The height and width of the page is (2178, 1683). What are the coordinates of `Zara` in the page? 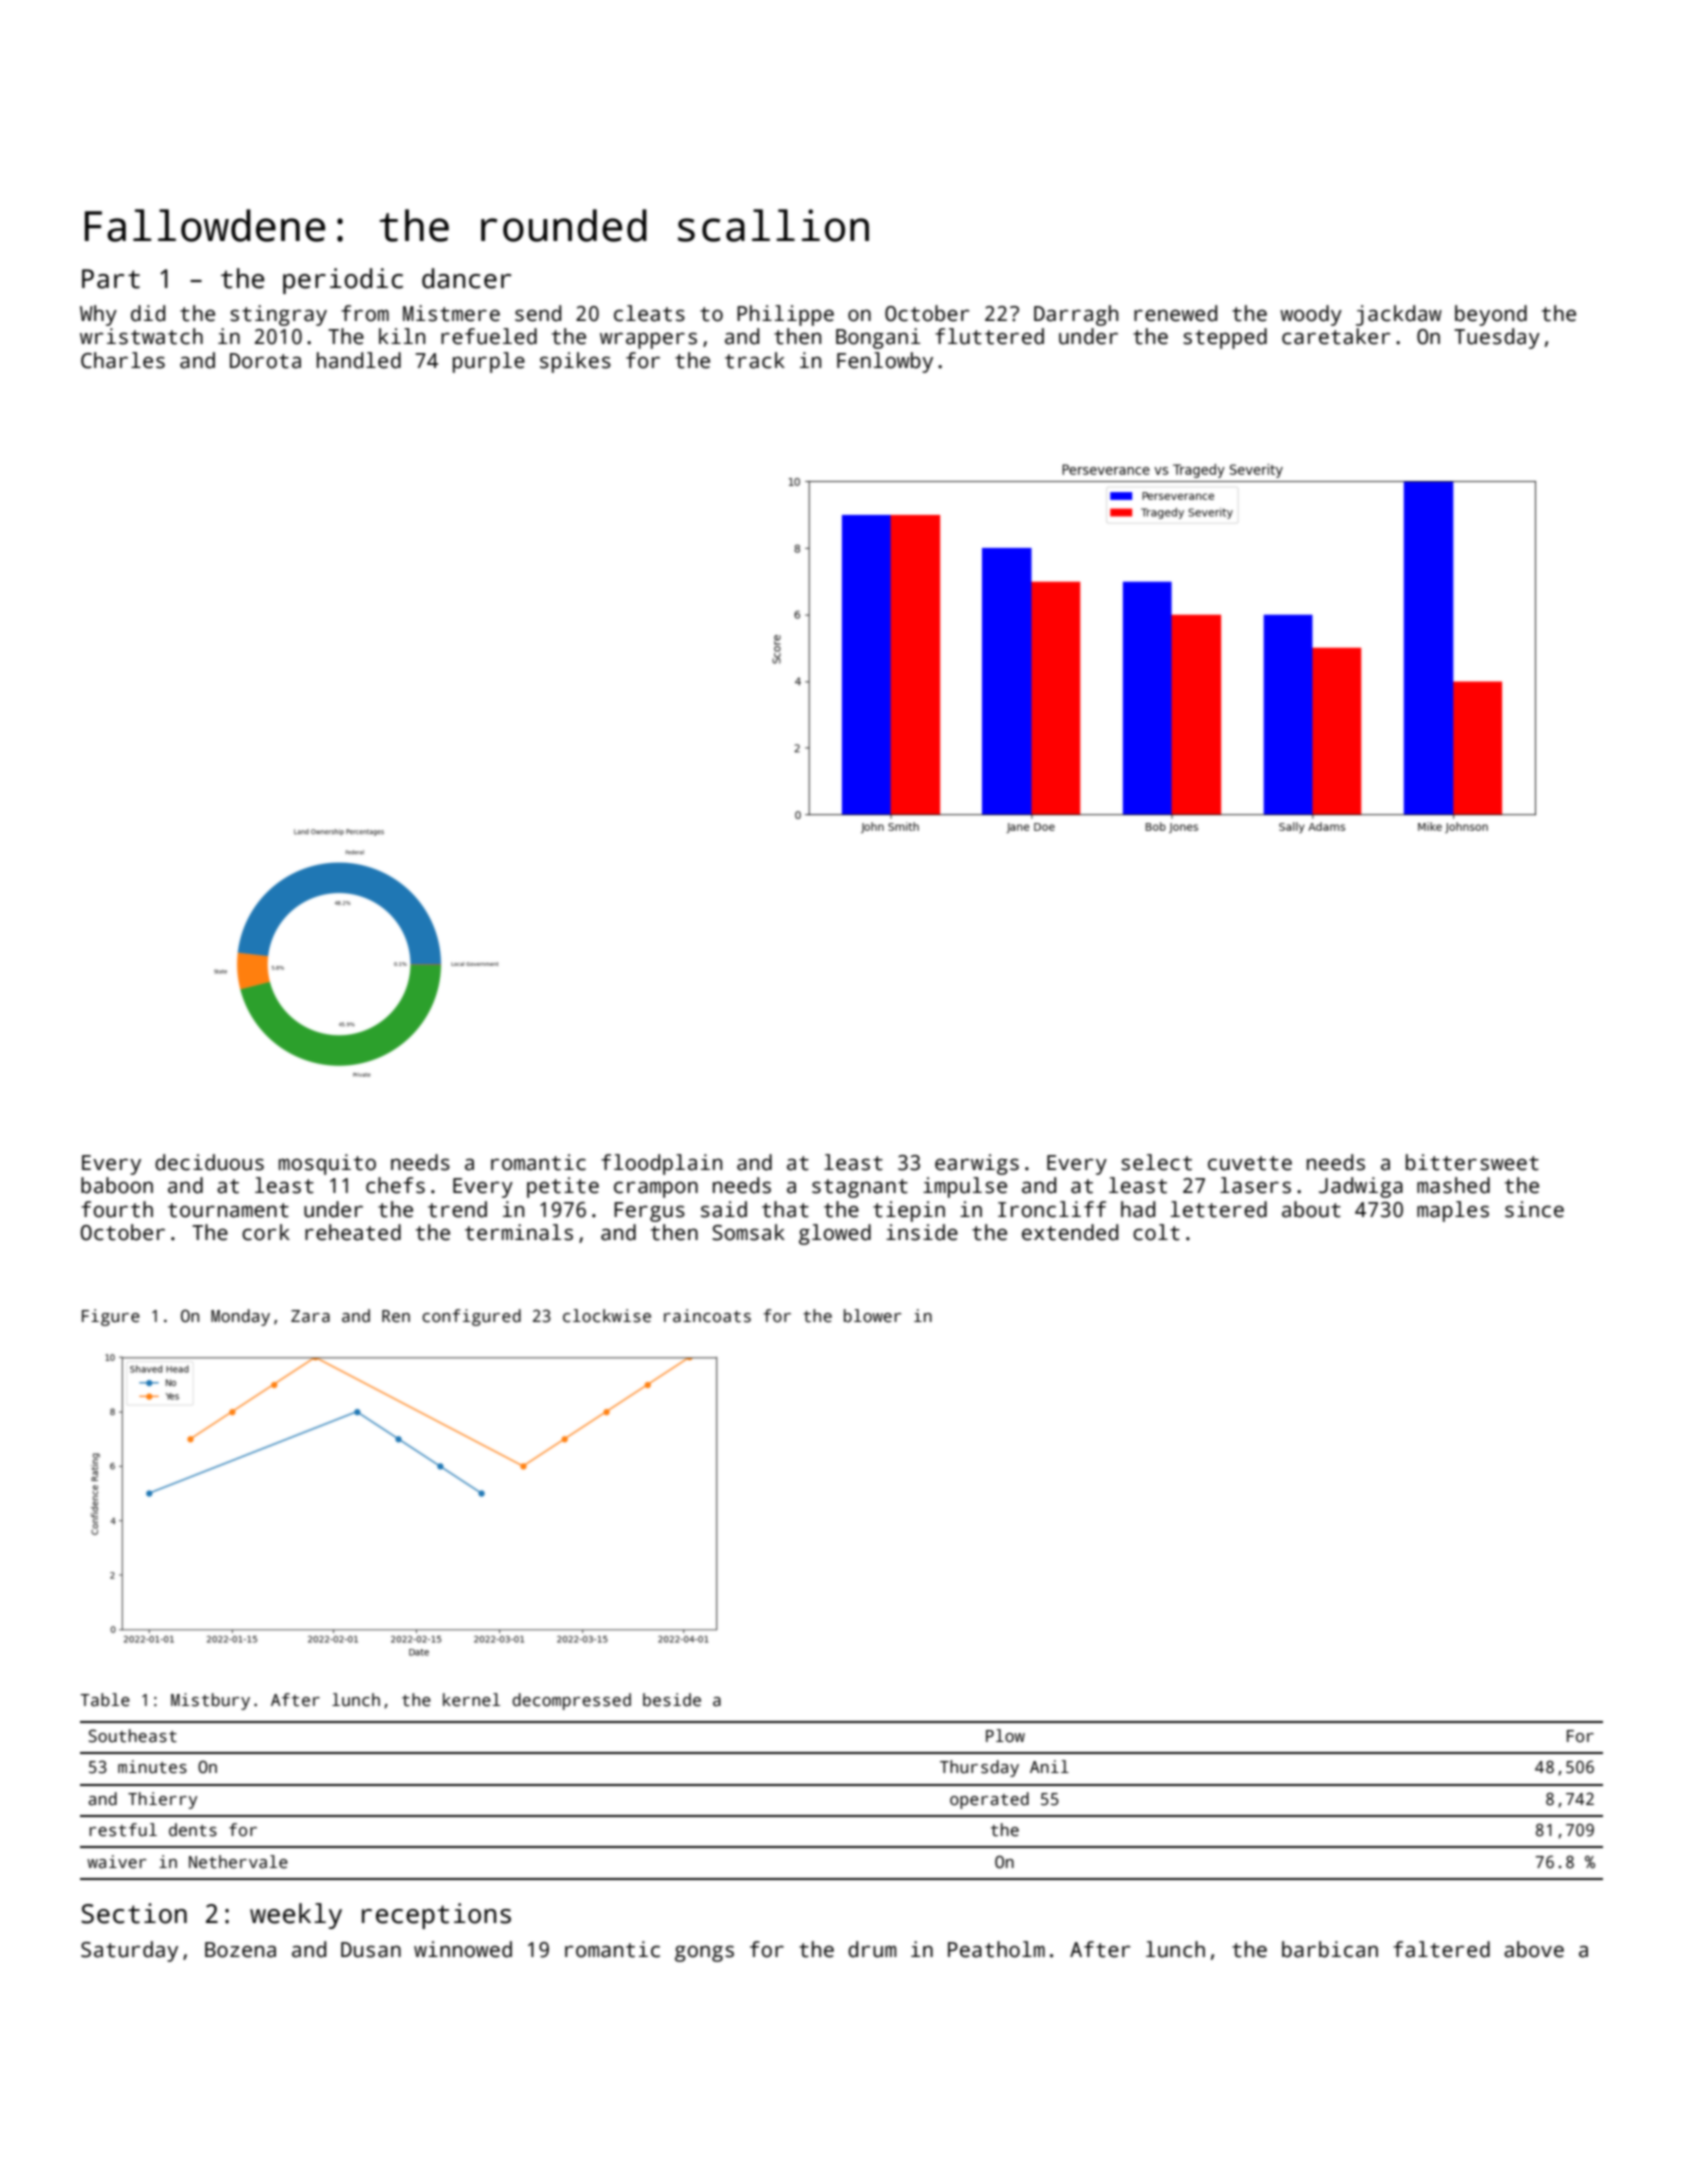 It's located at (310, 1316).
